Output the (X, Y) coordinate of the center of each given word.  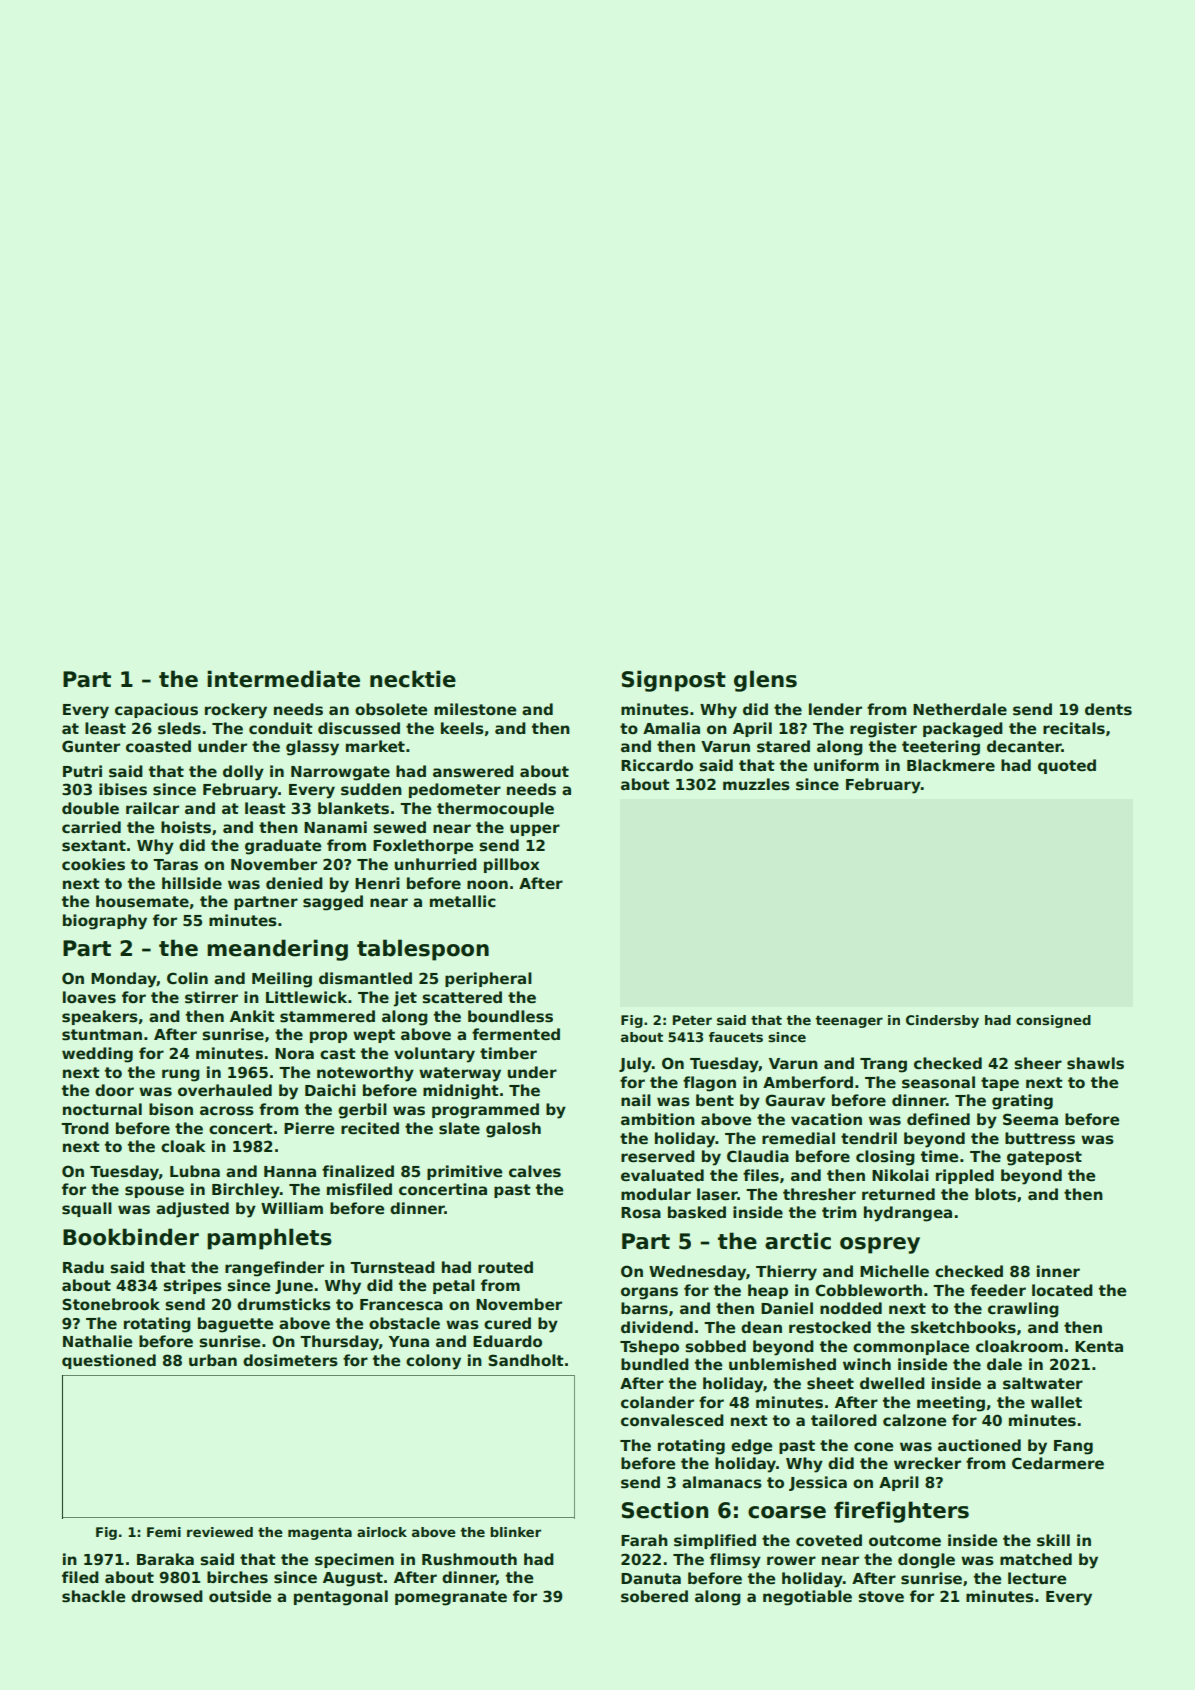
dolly (243, 773)
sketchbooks (963, 1327)
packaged (963, 730)
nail (636, 1100)
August (353, 1579)
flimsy (735, 1561)
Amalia (671, 728)
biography (105, 922)
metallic (463, 901)
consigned (1053, 1021)
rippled (965, 1176)
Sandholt (526, 1360)
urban (213, 1360)
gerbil (362, 1111)
